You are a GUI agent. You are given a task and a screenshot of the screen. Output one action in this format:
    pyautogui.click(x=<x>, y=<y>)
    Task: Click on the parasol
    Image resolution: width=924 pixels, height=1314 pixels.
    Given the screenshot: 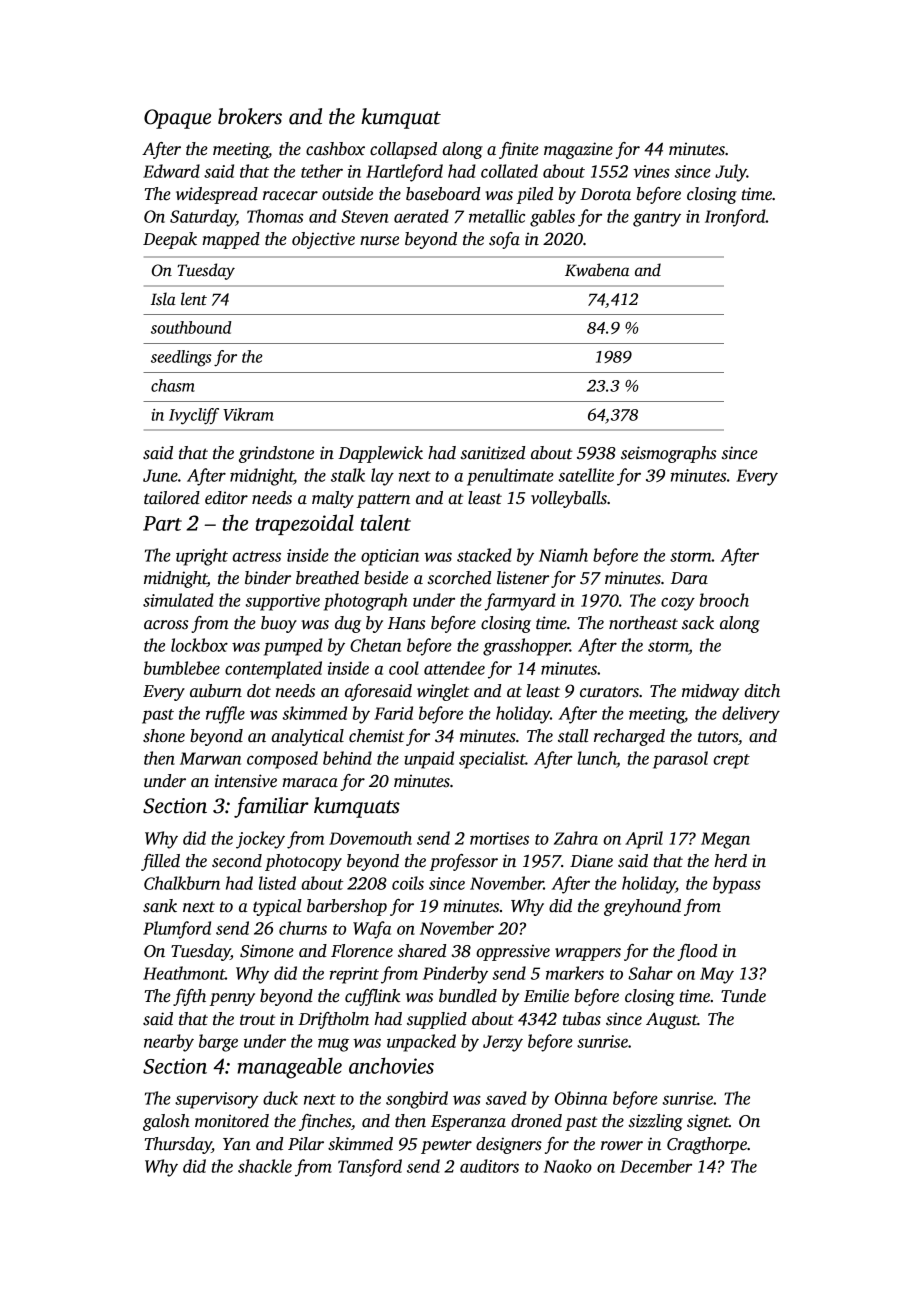 What is the action you would take?
    pyautogui.click(x=680, y=760)
